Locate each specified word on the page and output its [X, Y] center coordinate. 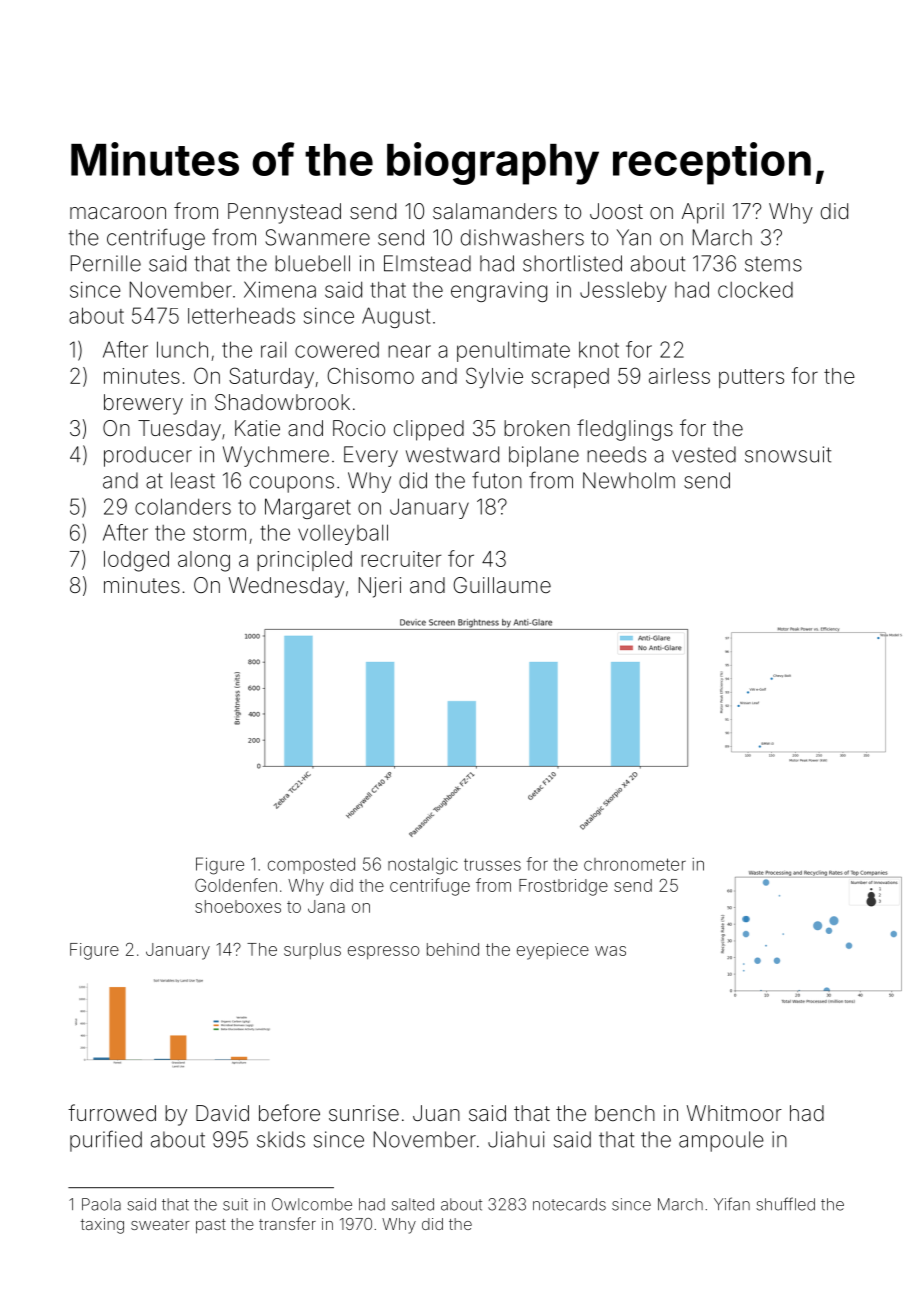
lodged [136, 561]
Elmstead [427, 263]
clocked [755, 289]
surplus [312, 951]
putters [751, 378]
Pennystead [284, 213]
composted [311, 866]
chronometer [635, 864]
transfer [287, 1223]
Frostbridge [563, 887]
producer [148, 456]
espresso [384, 952]
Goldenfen [236, 885]
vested [704, 454]
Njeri [380, 587]
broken [537, 428]
